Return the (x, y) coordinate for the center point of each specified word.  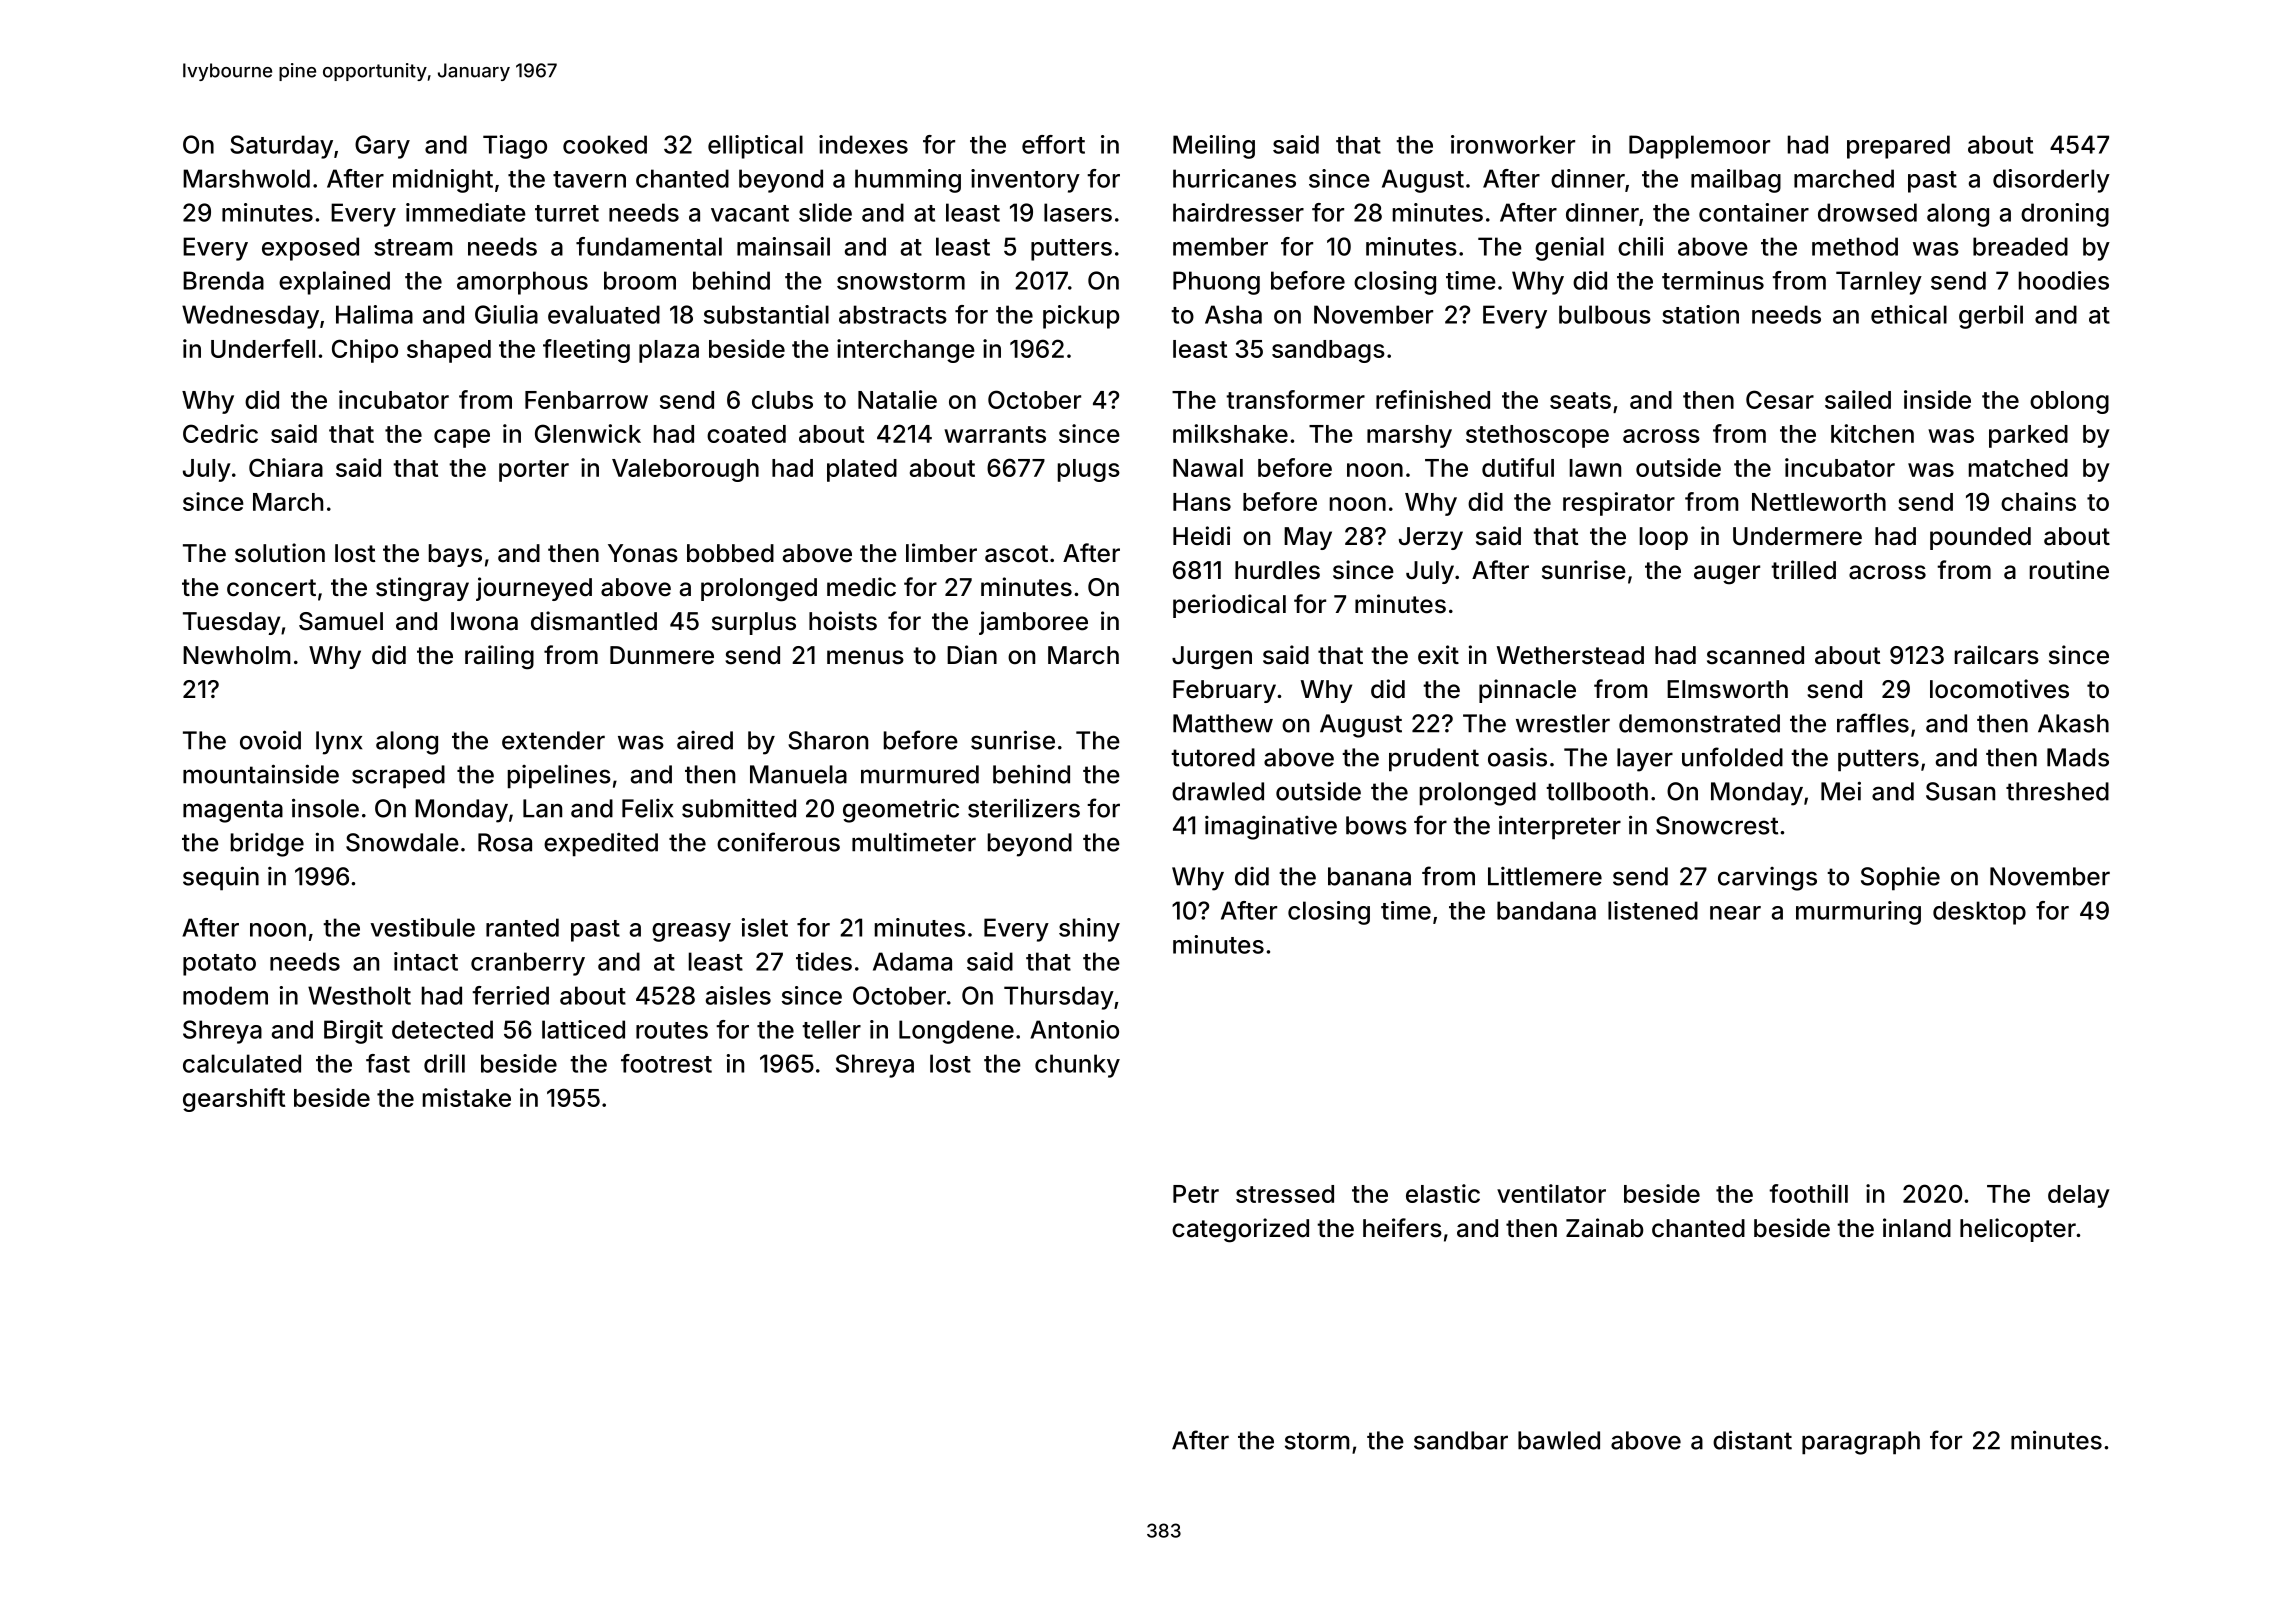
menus (865, 657)
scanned (1755, 655)
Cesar (1780, 399)
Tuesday (231, 623)
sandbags (1328, 351)
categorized (1240, 1230)
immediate (466, 212)
